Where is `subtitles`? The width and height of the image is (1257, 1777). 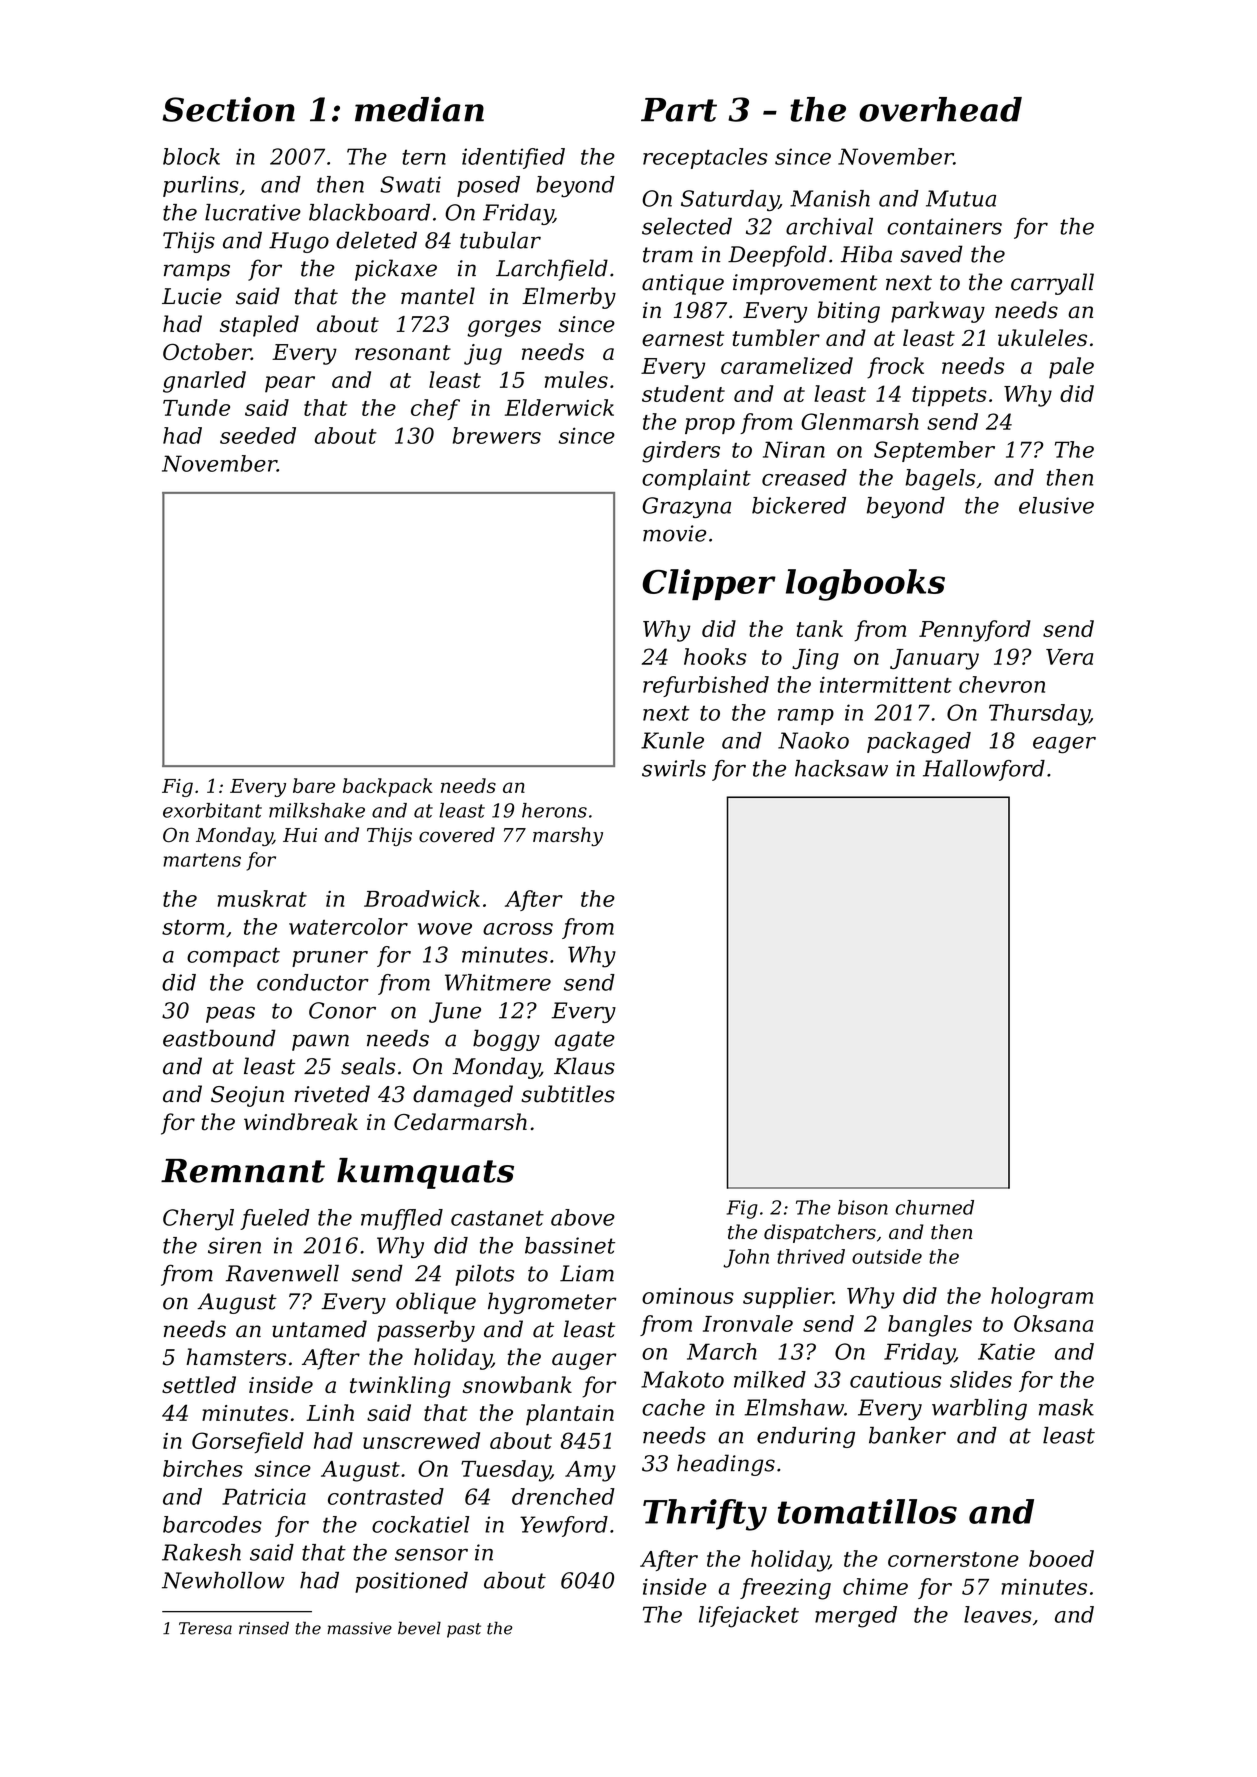
subtitles is located at coordinates (568, 1094).
